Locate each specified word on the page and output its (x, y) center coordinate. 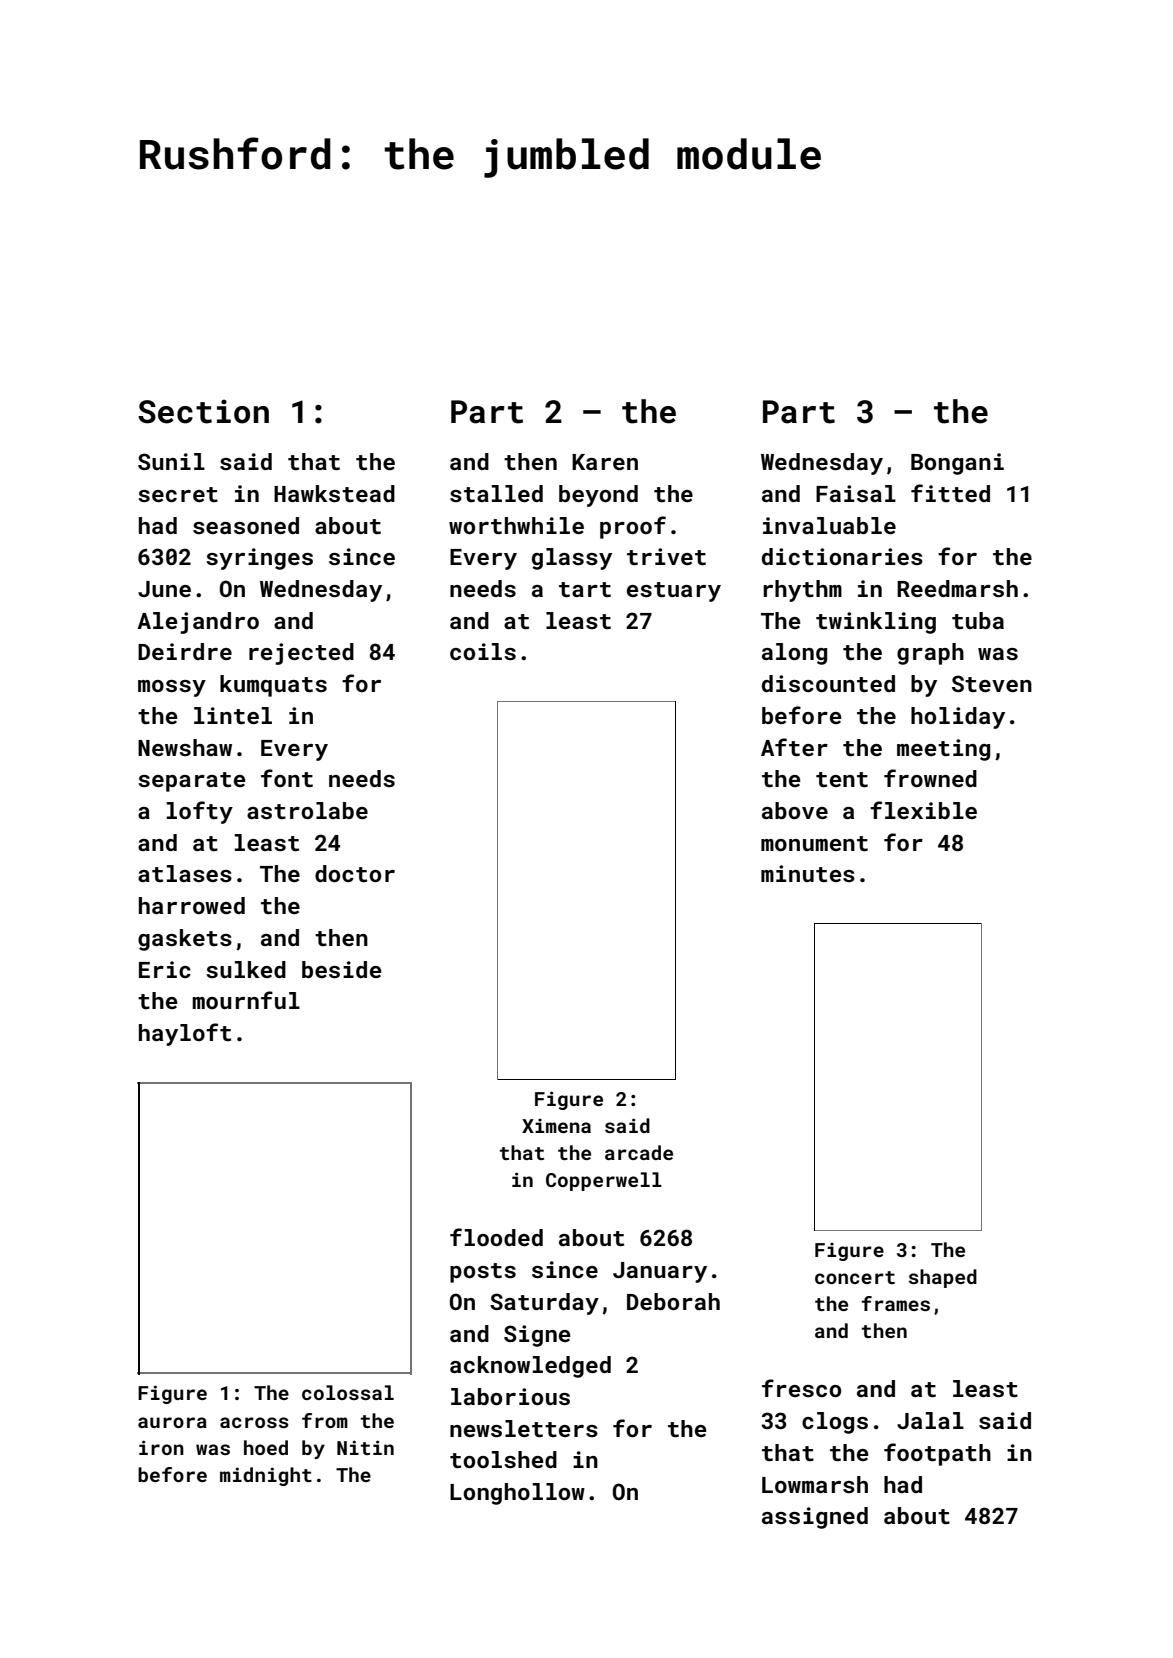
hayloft (185, 1034)
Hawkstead (334, 493)
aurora (172, 1422)
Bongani (957, 464)
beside (342, 969)
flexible (923, 810)
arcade (639, 1152)
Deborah (673, 1301)
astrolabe (307, 810)
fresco (801, 1388)
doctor (355, 873)
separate (192, 782)
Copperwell (604, 1181)
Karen (605, 462)
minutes (808, 873)
